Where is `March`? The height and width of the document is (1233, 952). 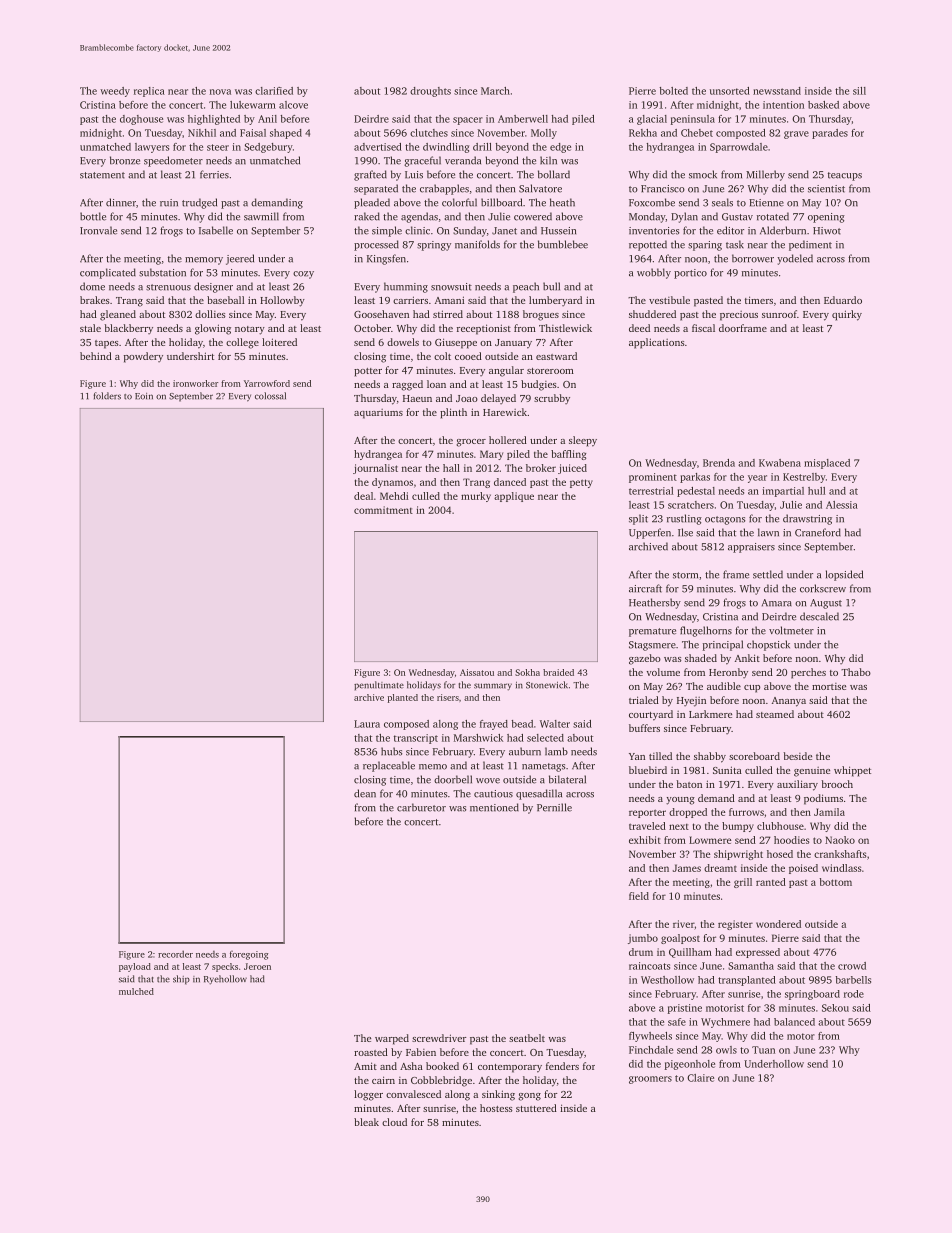
March is located at coordinates (495, 91).
